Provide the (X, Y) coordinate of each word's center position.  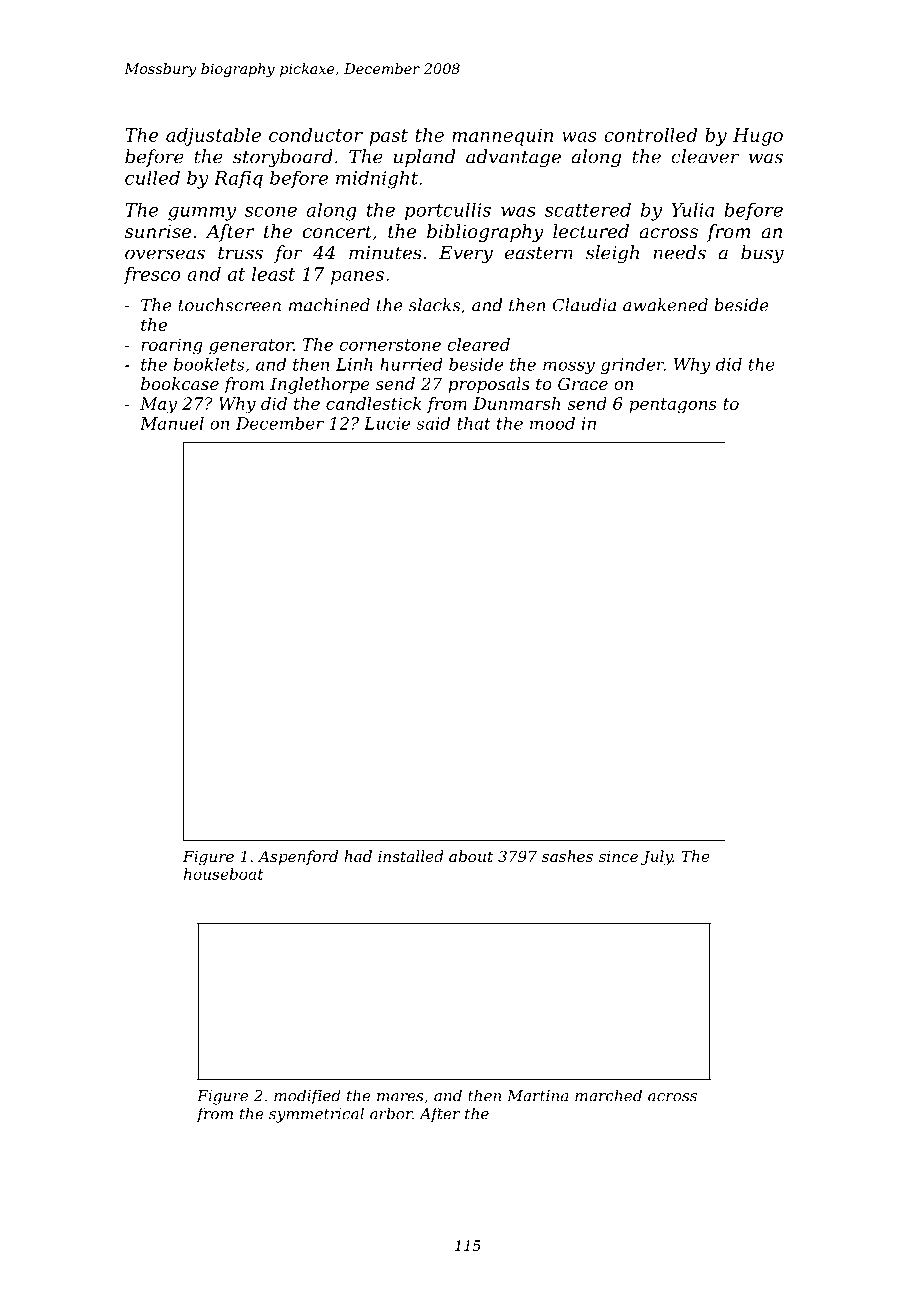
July (657, 858)
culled (152, 177)
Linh (354, 364)
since (618, 856)
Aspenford (298, 857)
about (471, 856)
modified (307, 1097)
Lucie (387, 423)
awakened (665, 305)
